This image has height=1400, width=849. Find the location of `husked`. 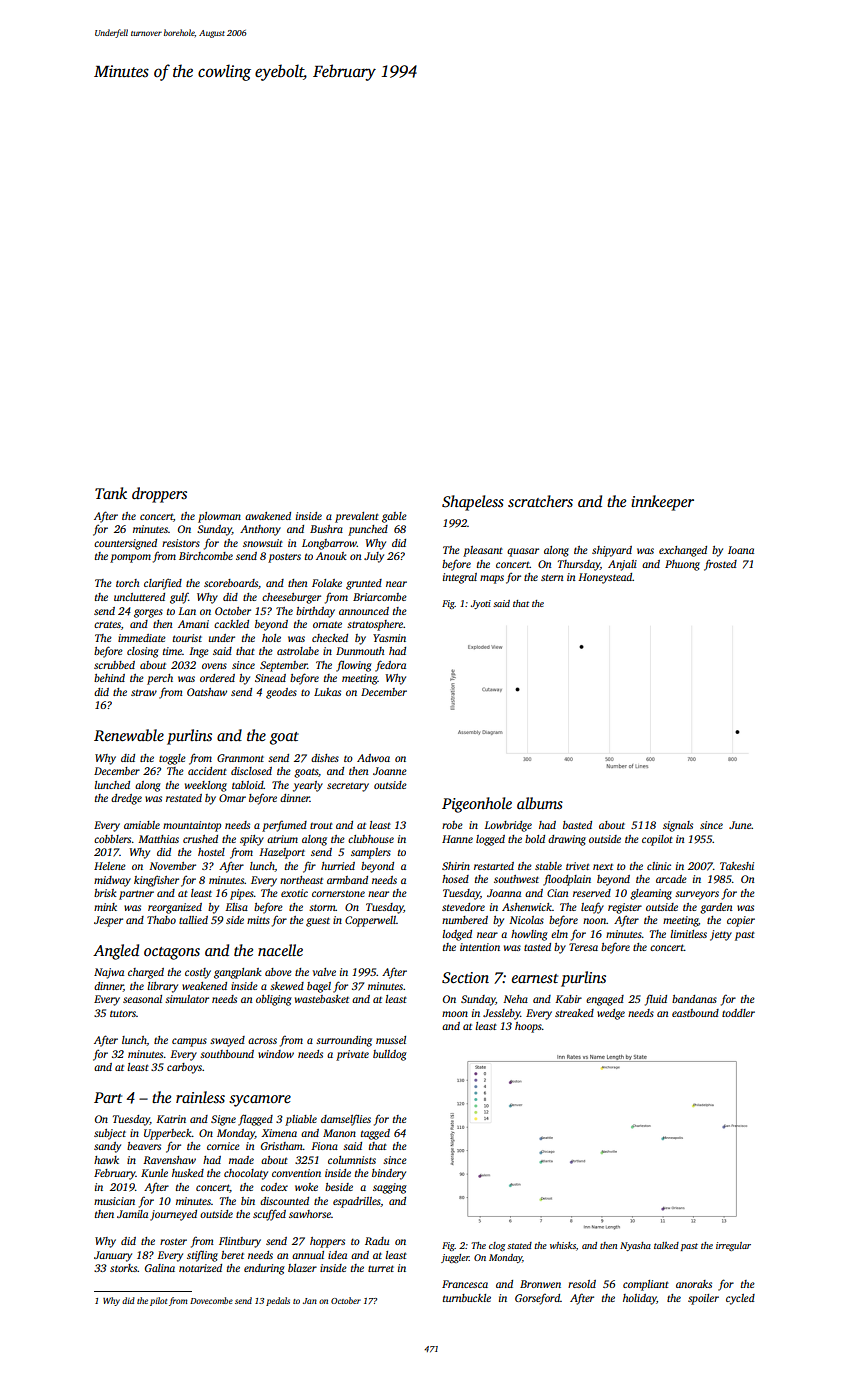

husked is located at coordinates (188, 1173).
